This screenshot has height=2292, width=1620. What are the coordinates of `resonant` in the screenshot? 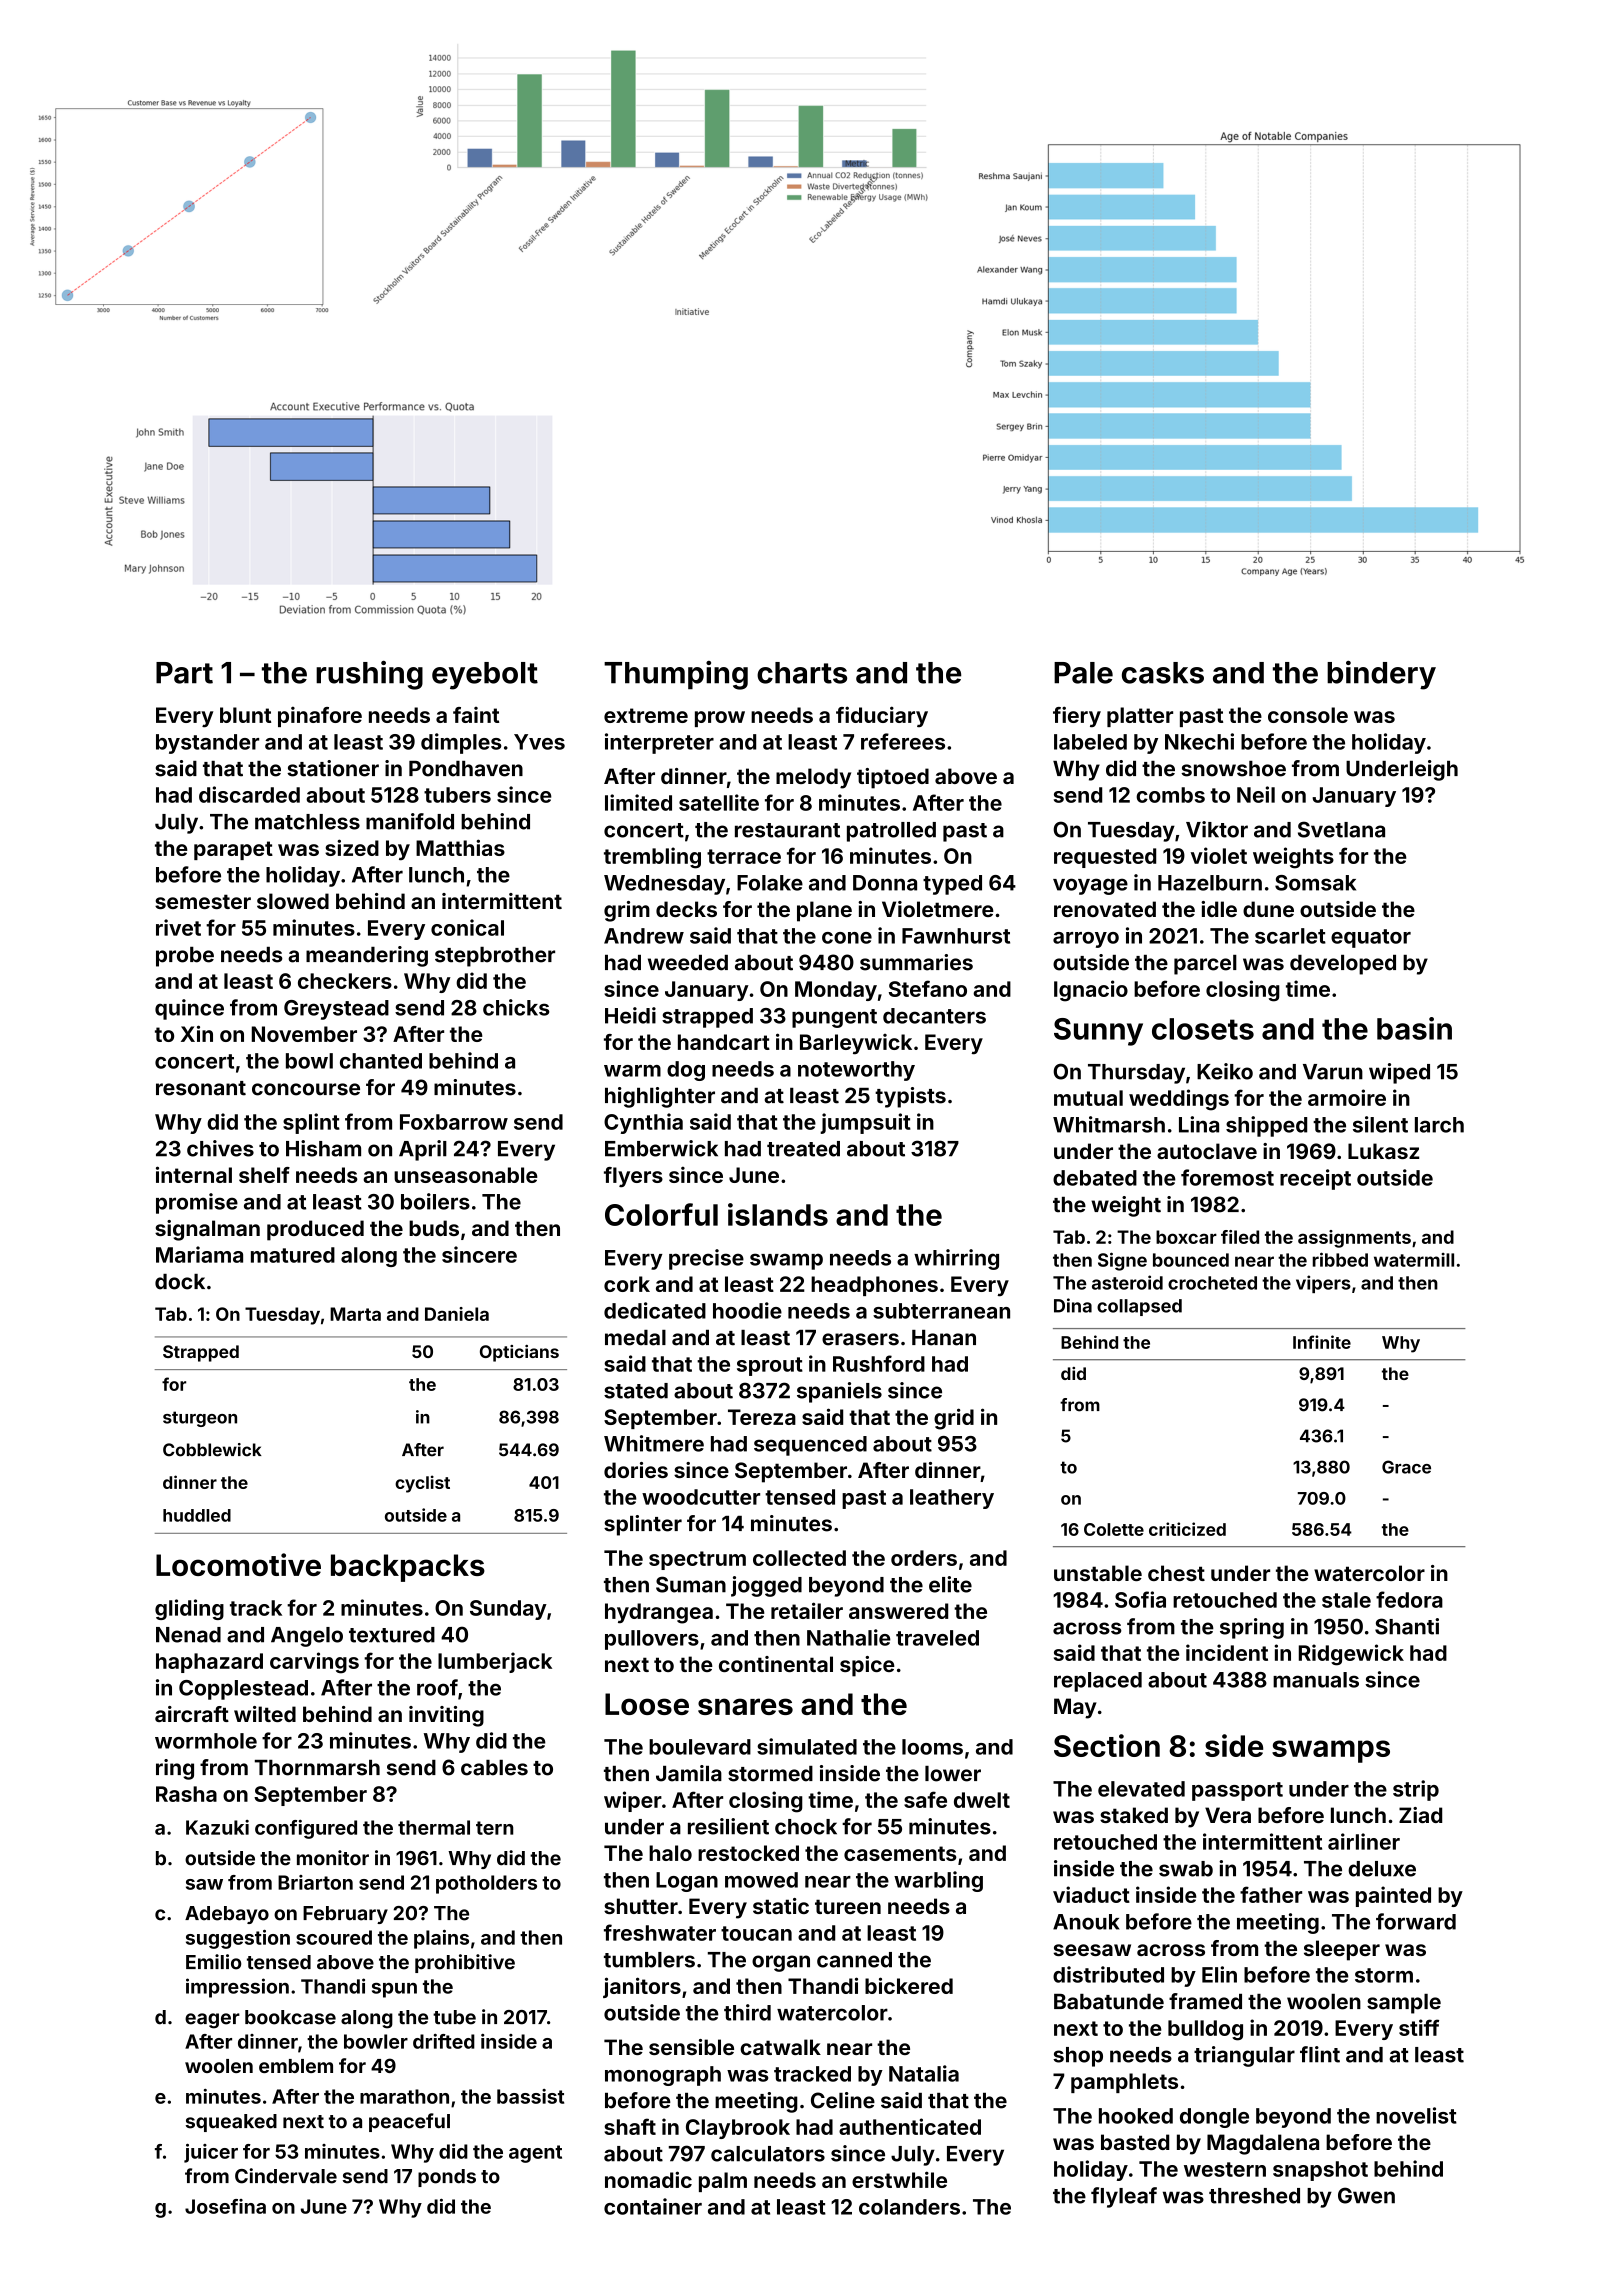 It's located at (201, 1088).
